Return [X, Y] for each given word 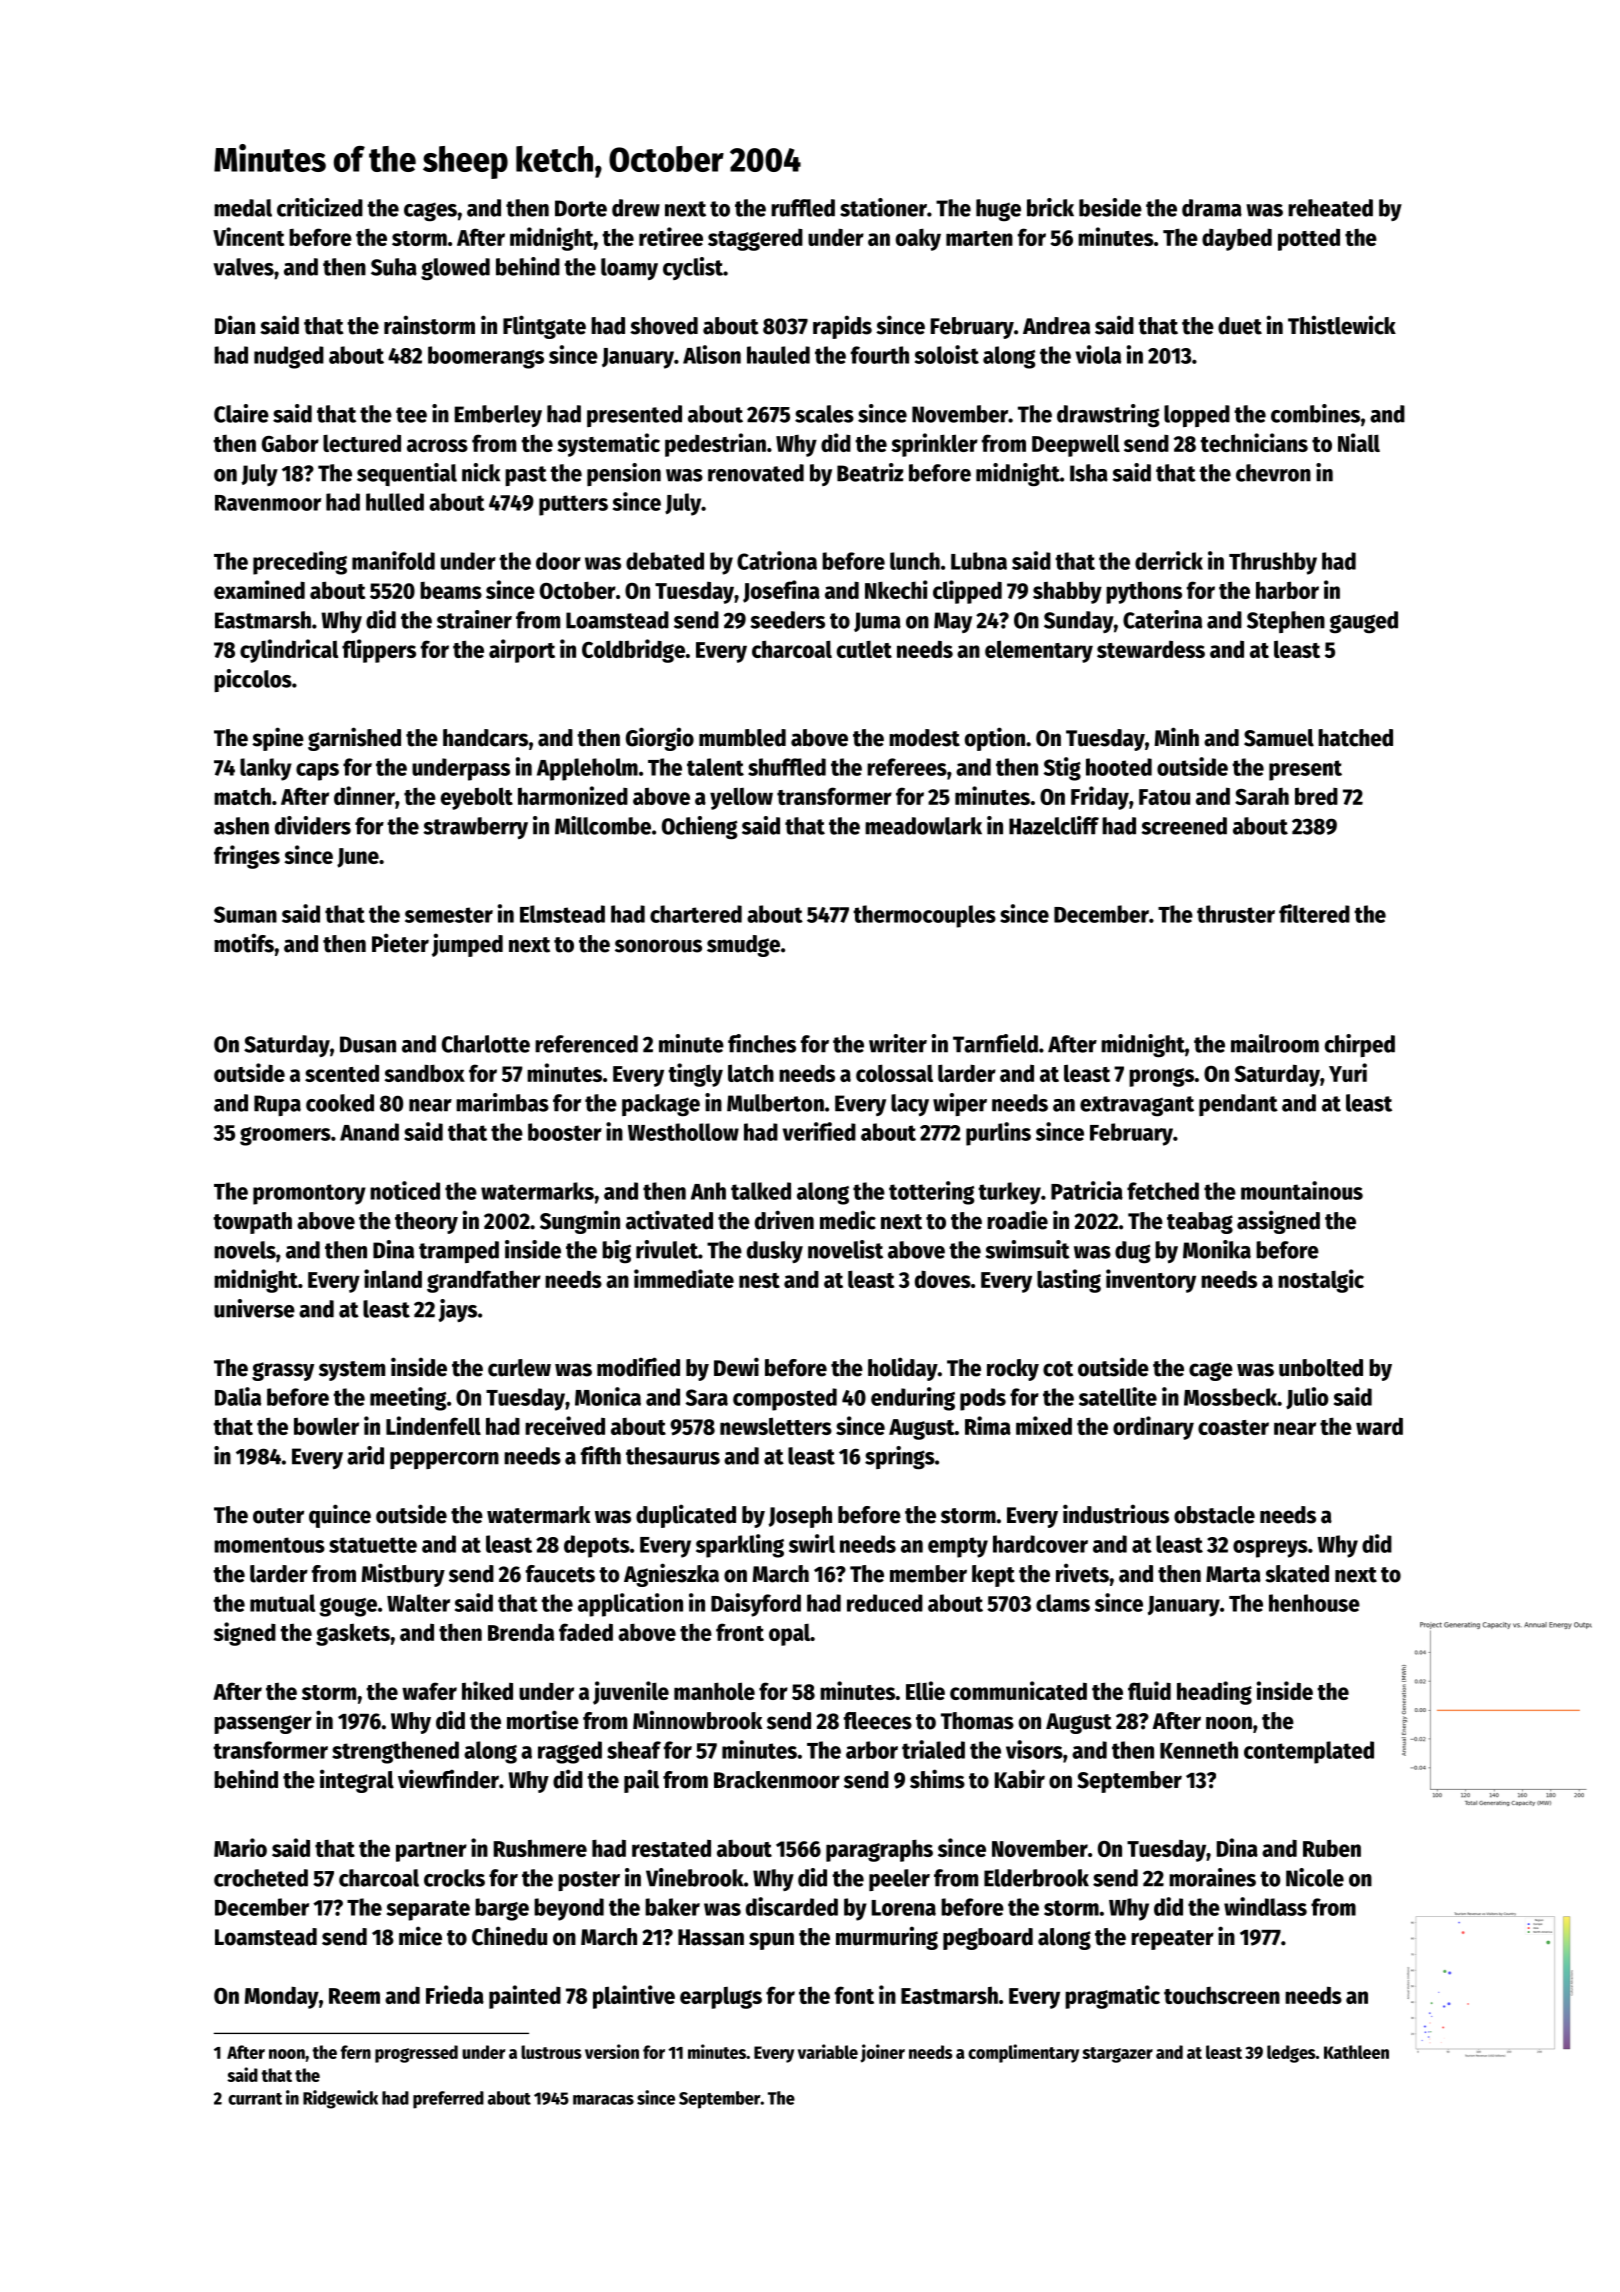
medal [243, 208]
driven [784, 1220]
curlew [519, 1368]
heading [1214, 1693]
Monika [1217, 1249]
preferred [448, 2100]
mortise [543, 1720]
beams [451, 590]
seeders [787, 620]
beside [1110, 207]
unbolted [1321, 1368]
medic [848, 1220]
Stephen [1286, 622]
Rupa [277, 1105]
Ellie [925, 1690]
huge [998, 210]
